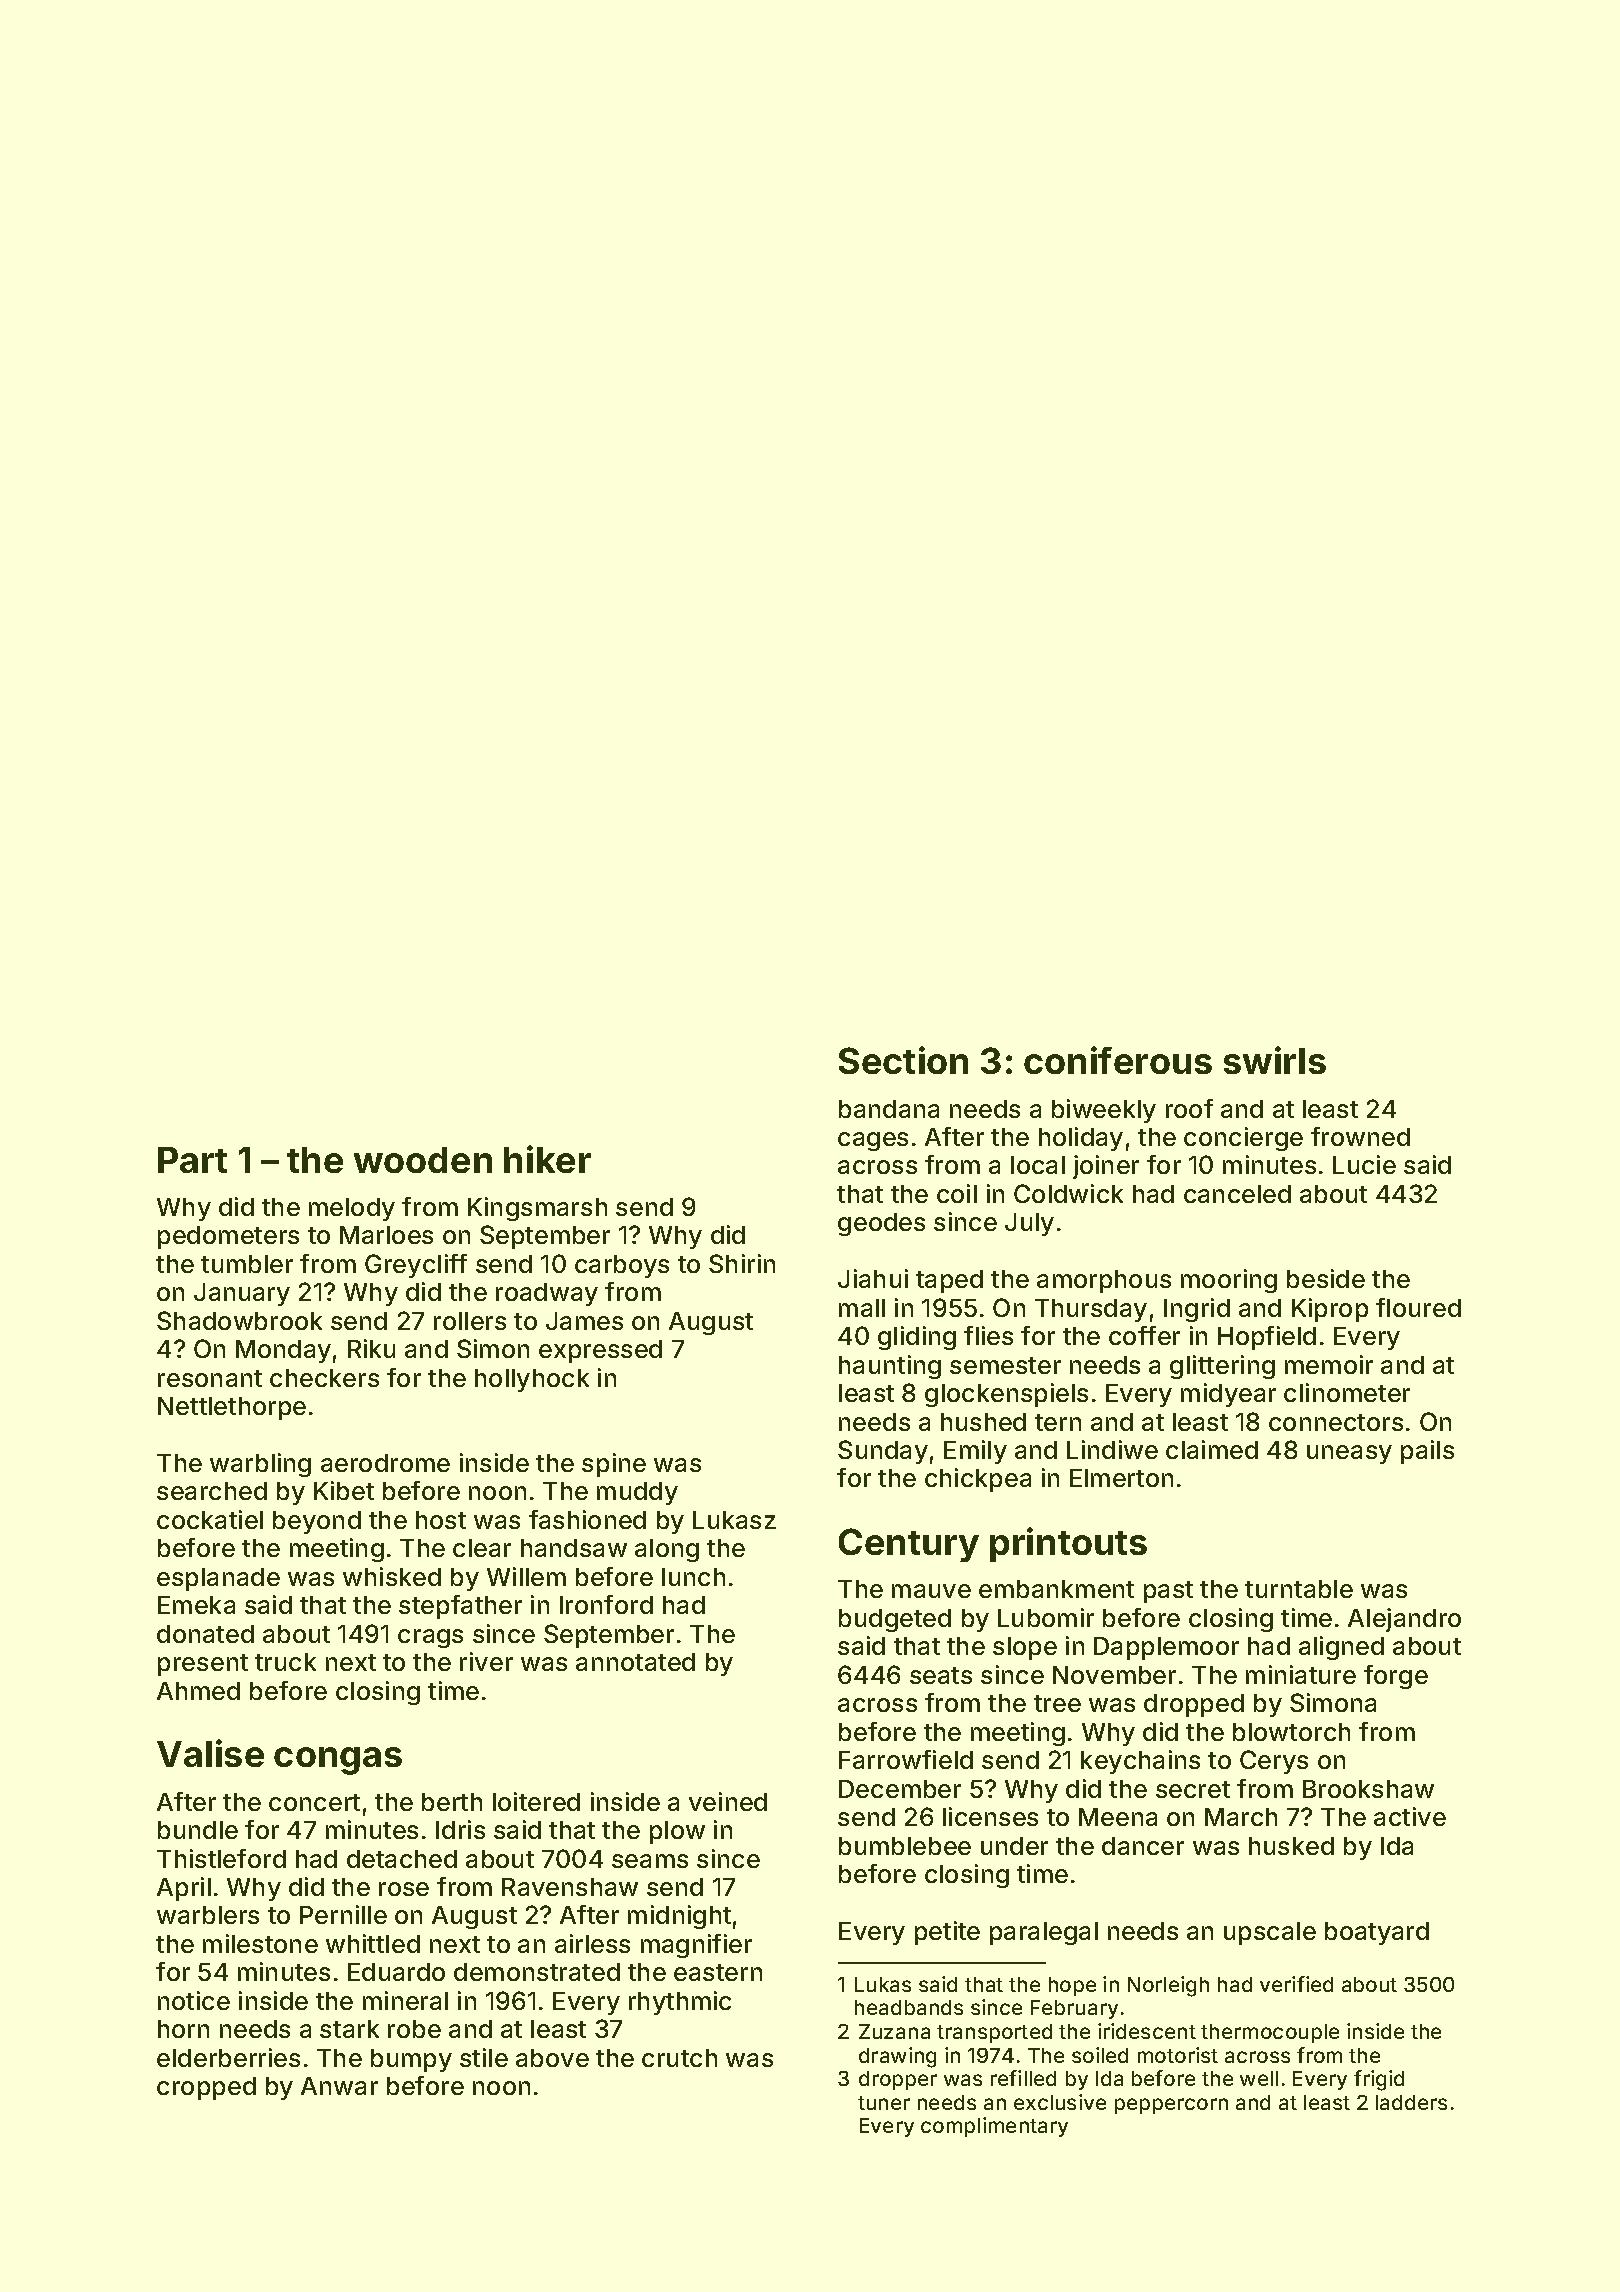 The width and height of the page is (1620, 2292). What do you see at coordinates (192, 1160) in the page?
I see `Part` at bounding box center [192, 1160].
